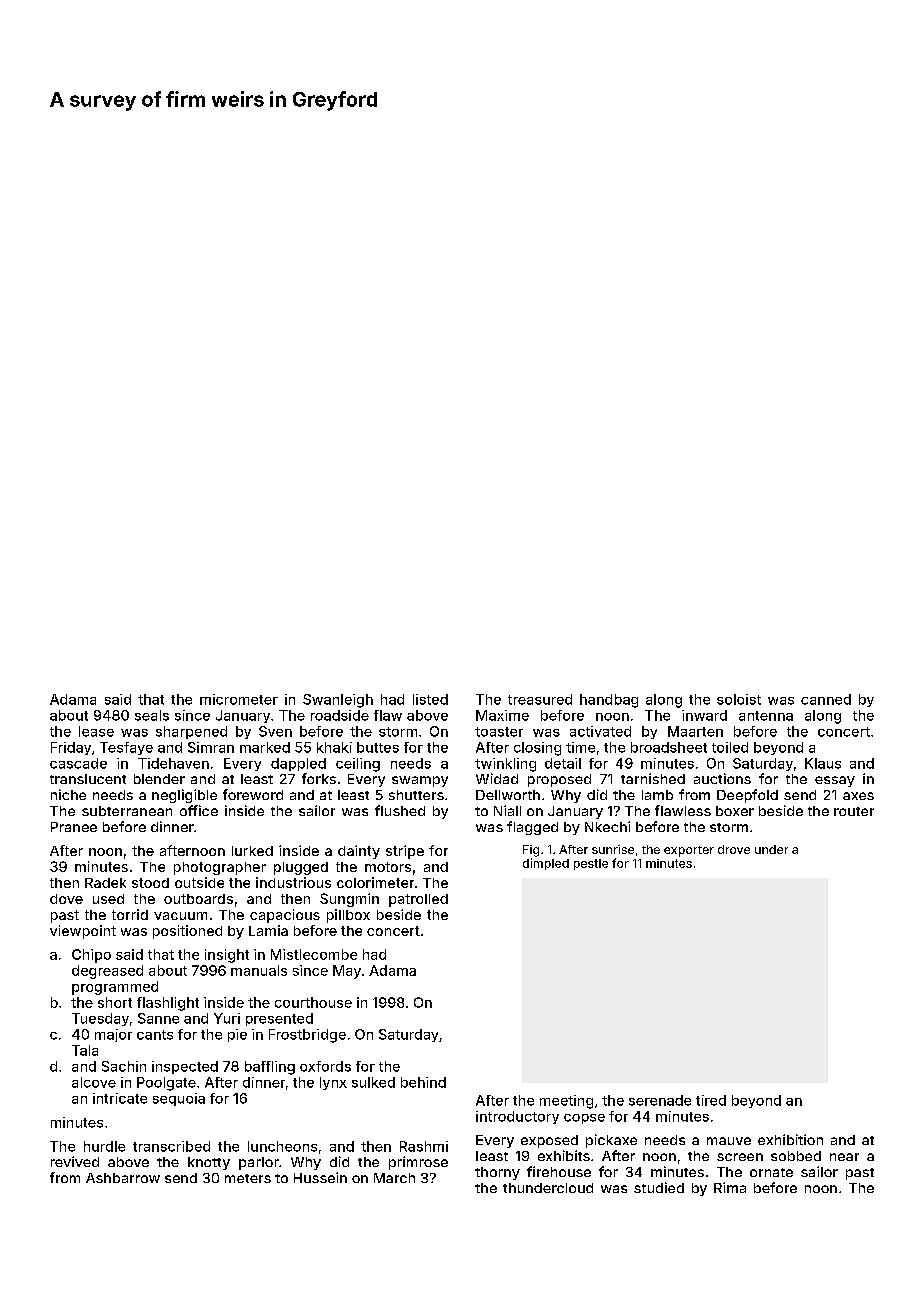  I want to click on treasured, so click(540, 699).
